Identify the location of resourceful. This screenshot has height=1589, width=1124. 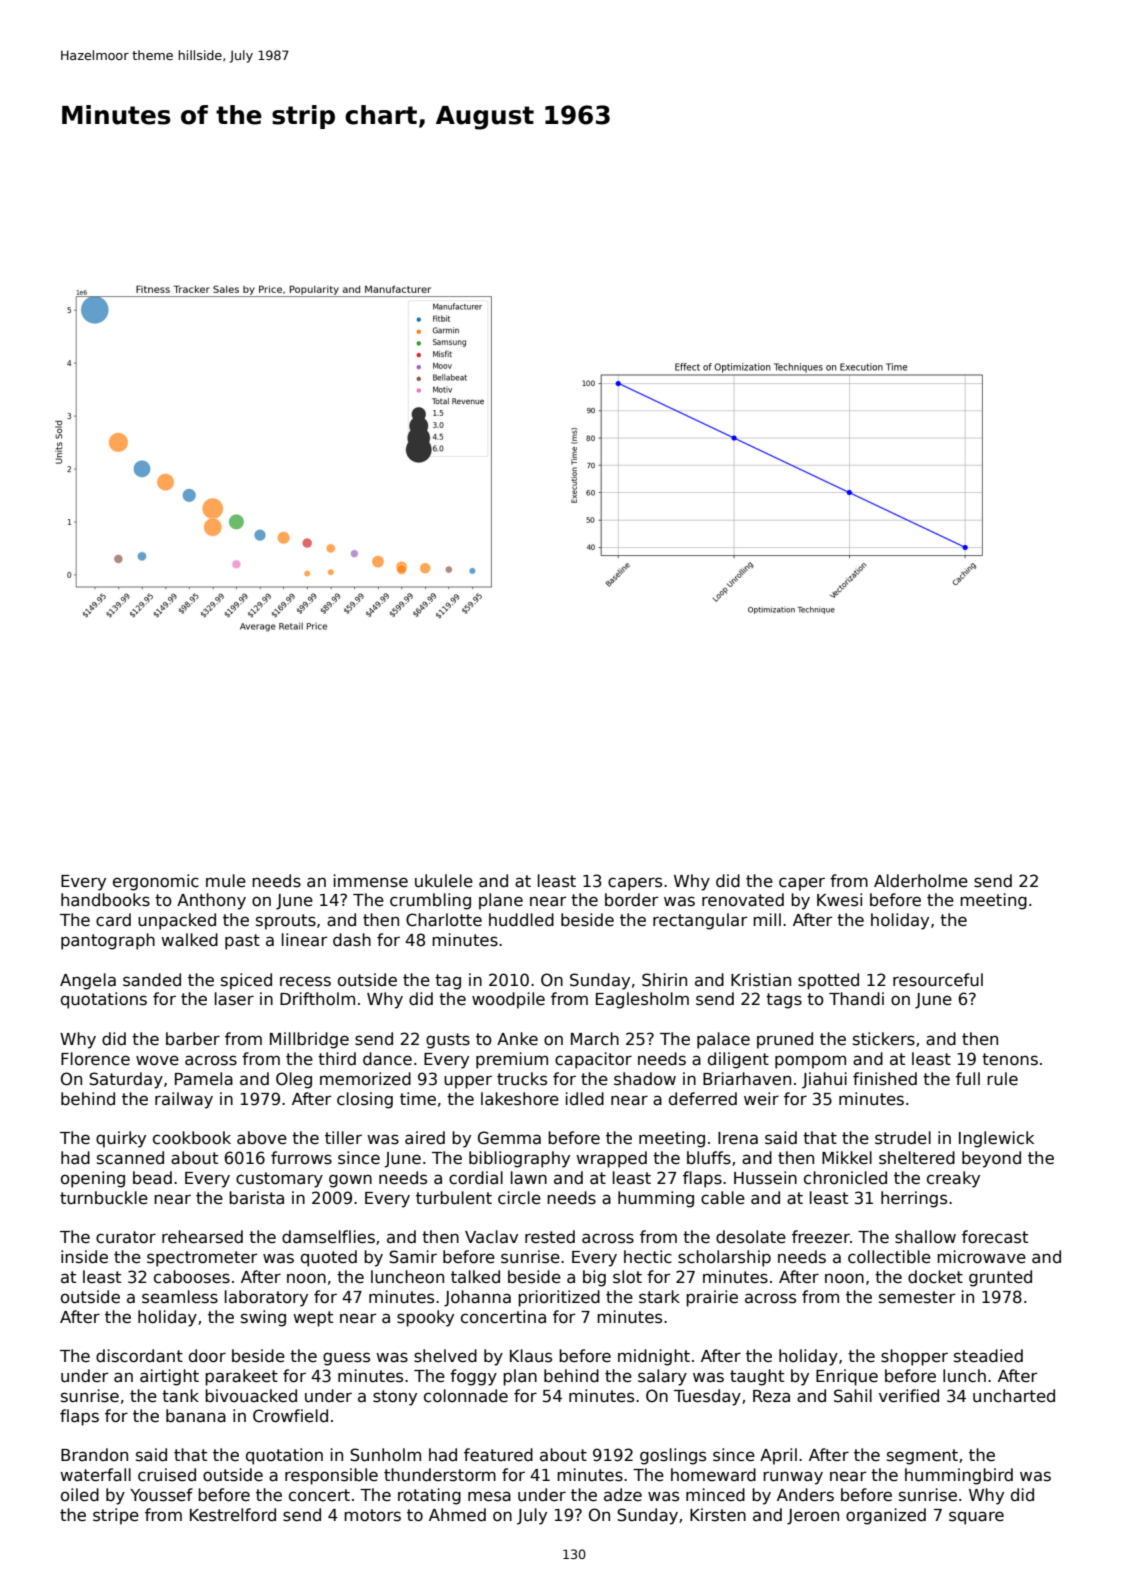
(938, 980).
